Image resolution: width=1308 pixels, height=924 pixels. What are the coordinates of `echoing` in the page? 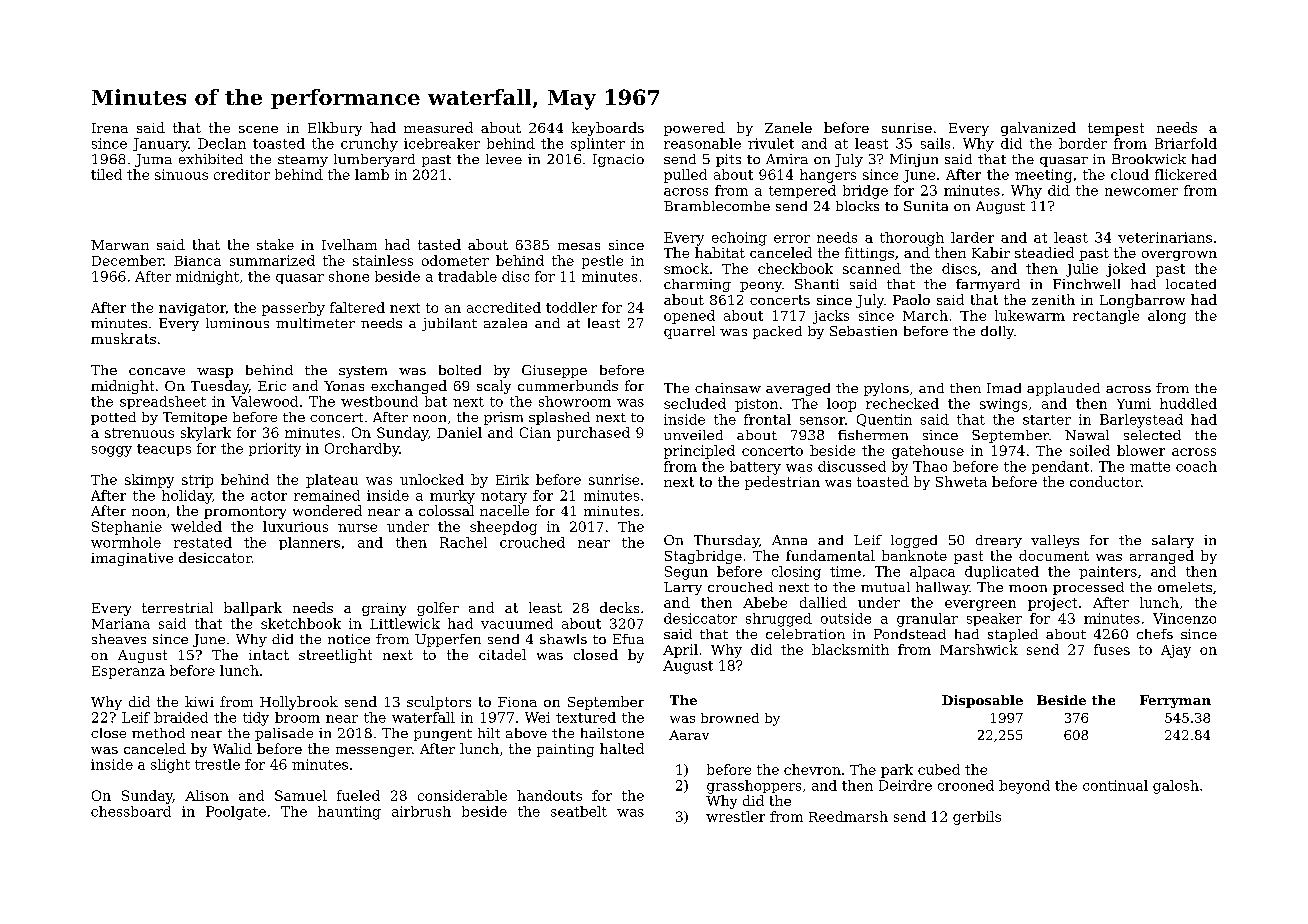 It's located at (739, 239).
